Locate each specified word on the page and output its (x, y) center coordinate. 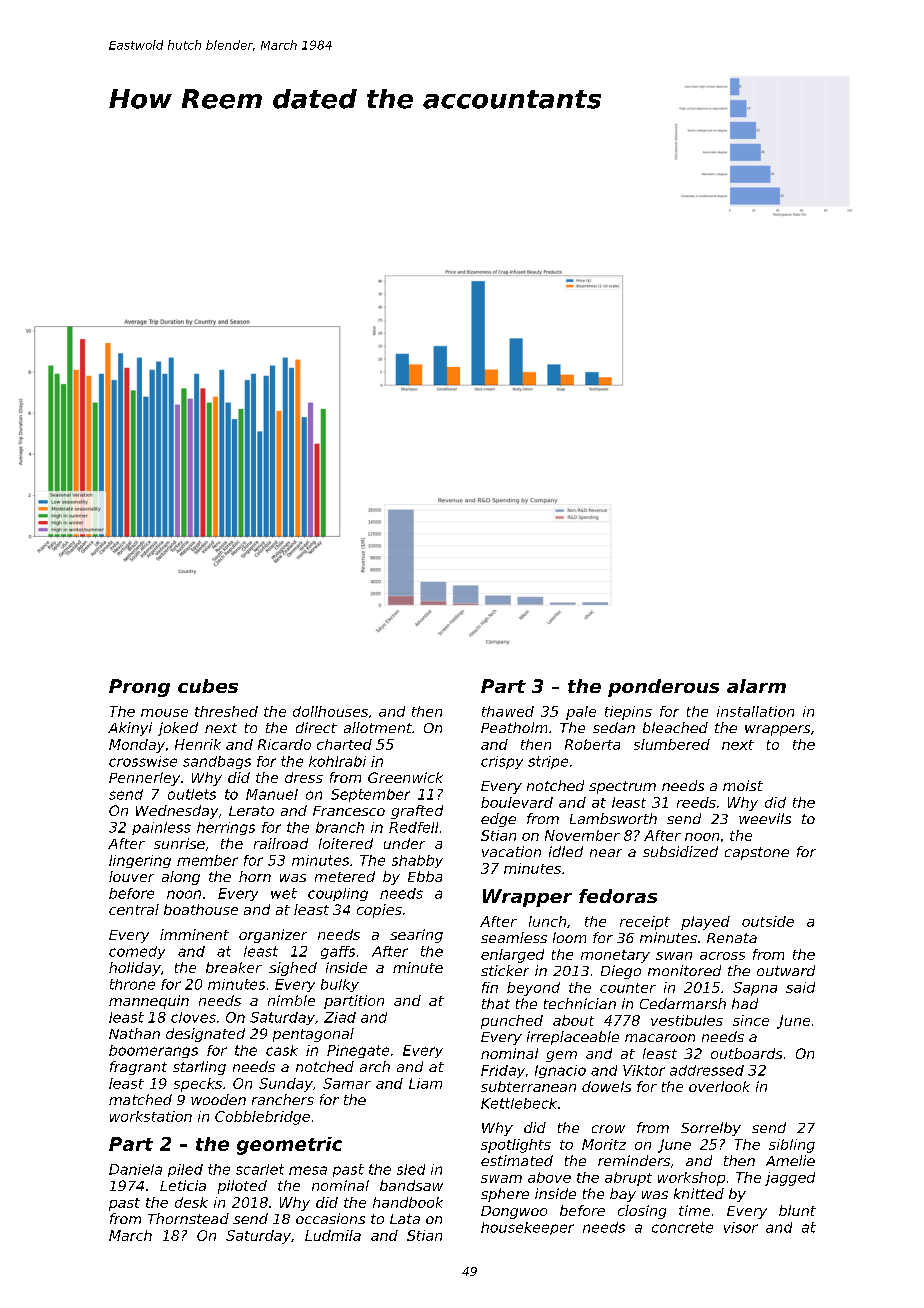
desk (191, 1202)
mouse (164, 713)
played (705, 923)
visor (741, 1227)
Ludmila (333, 1235)
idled (566, 851)
